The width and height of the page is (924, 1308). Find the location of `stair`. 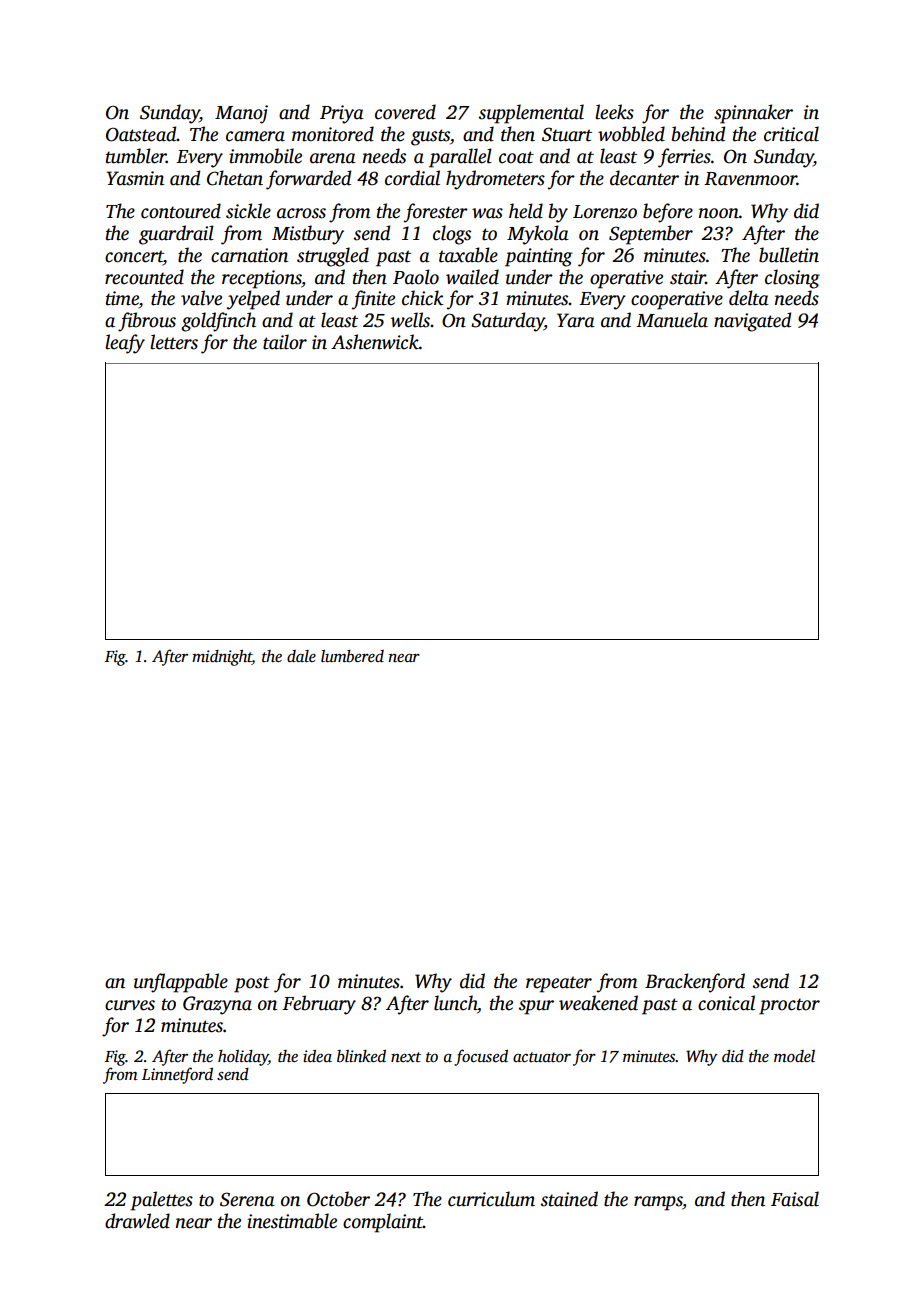

stair is located at coordinates (688, 277).
